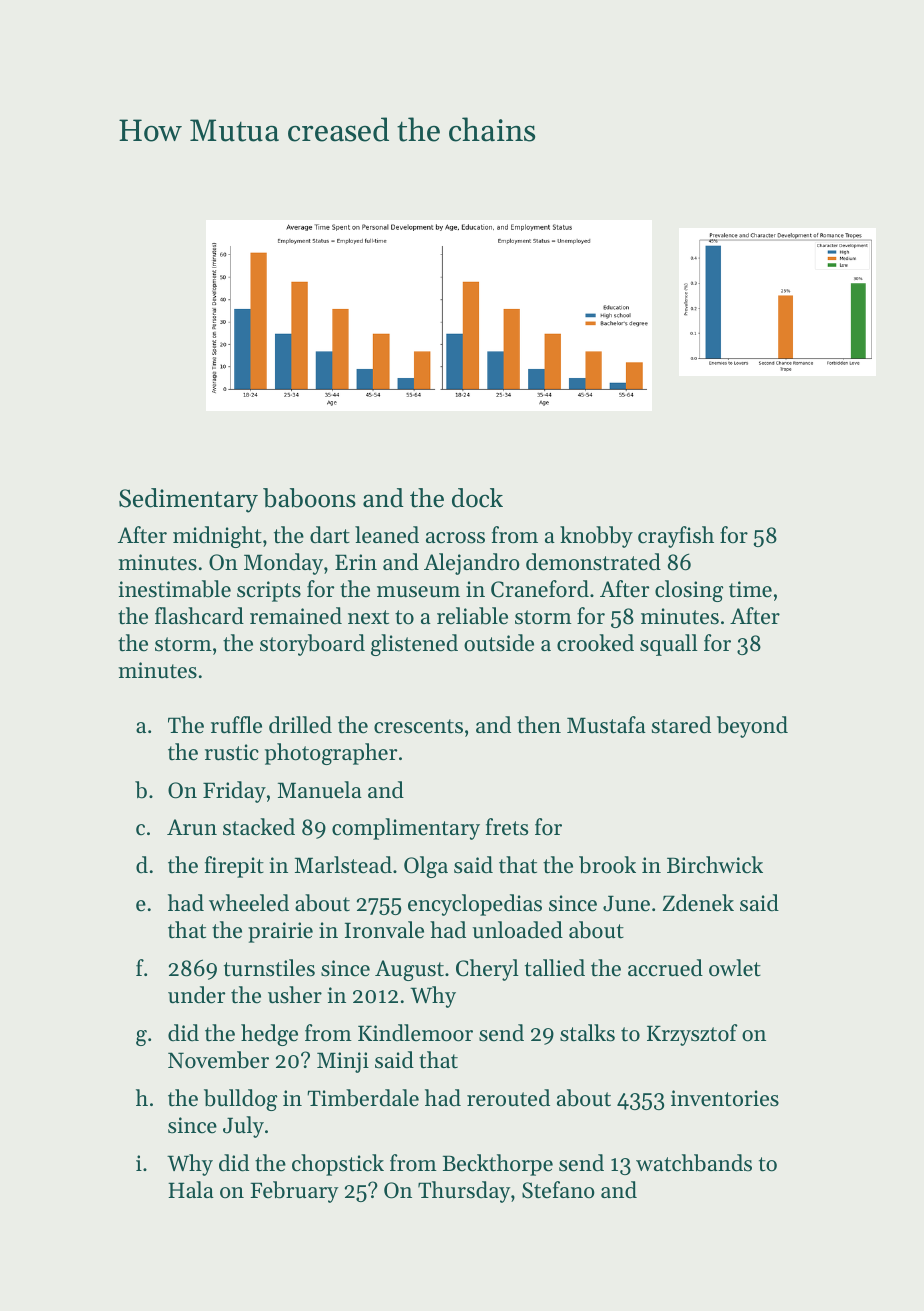  Describe the element at coordinates (596, 537) in the document. I see `knobby` at that location.
